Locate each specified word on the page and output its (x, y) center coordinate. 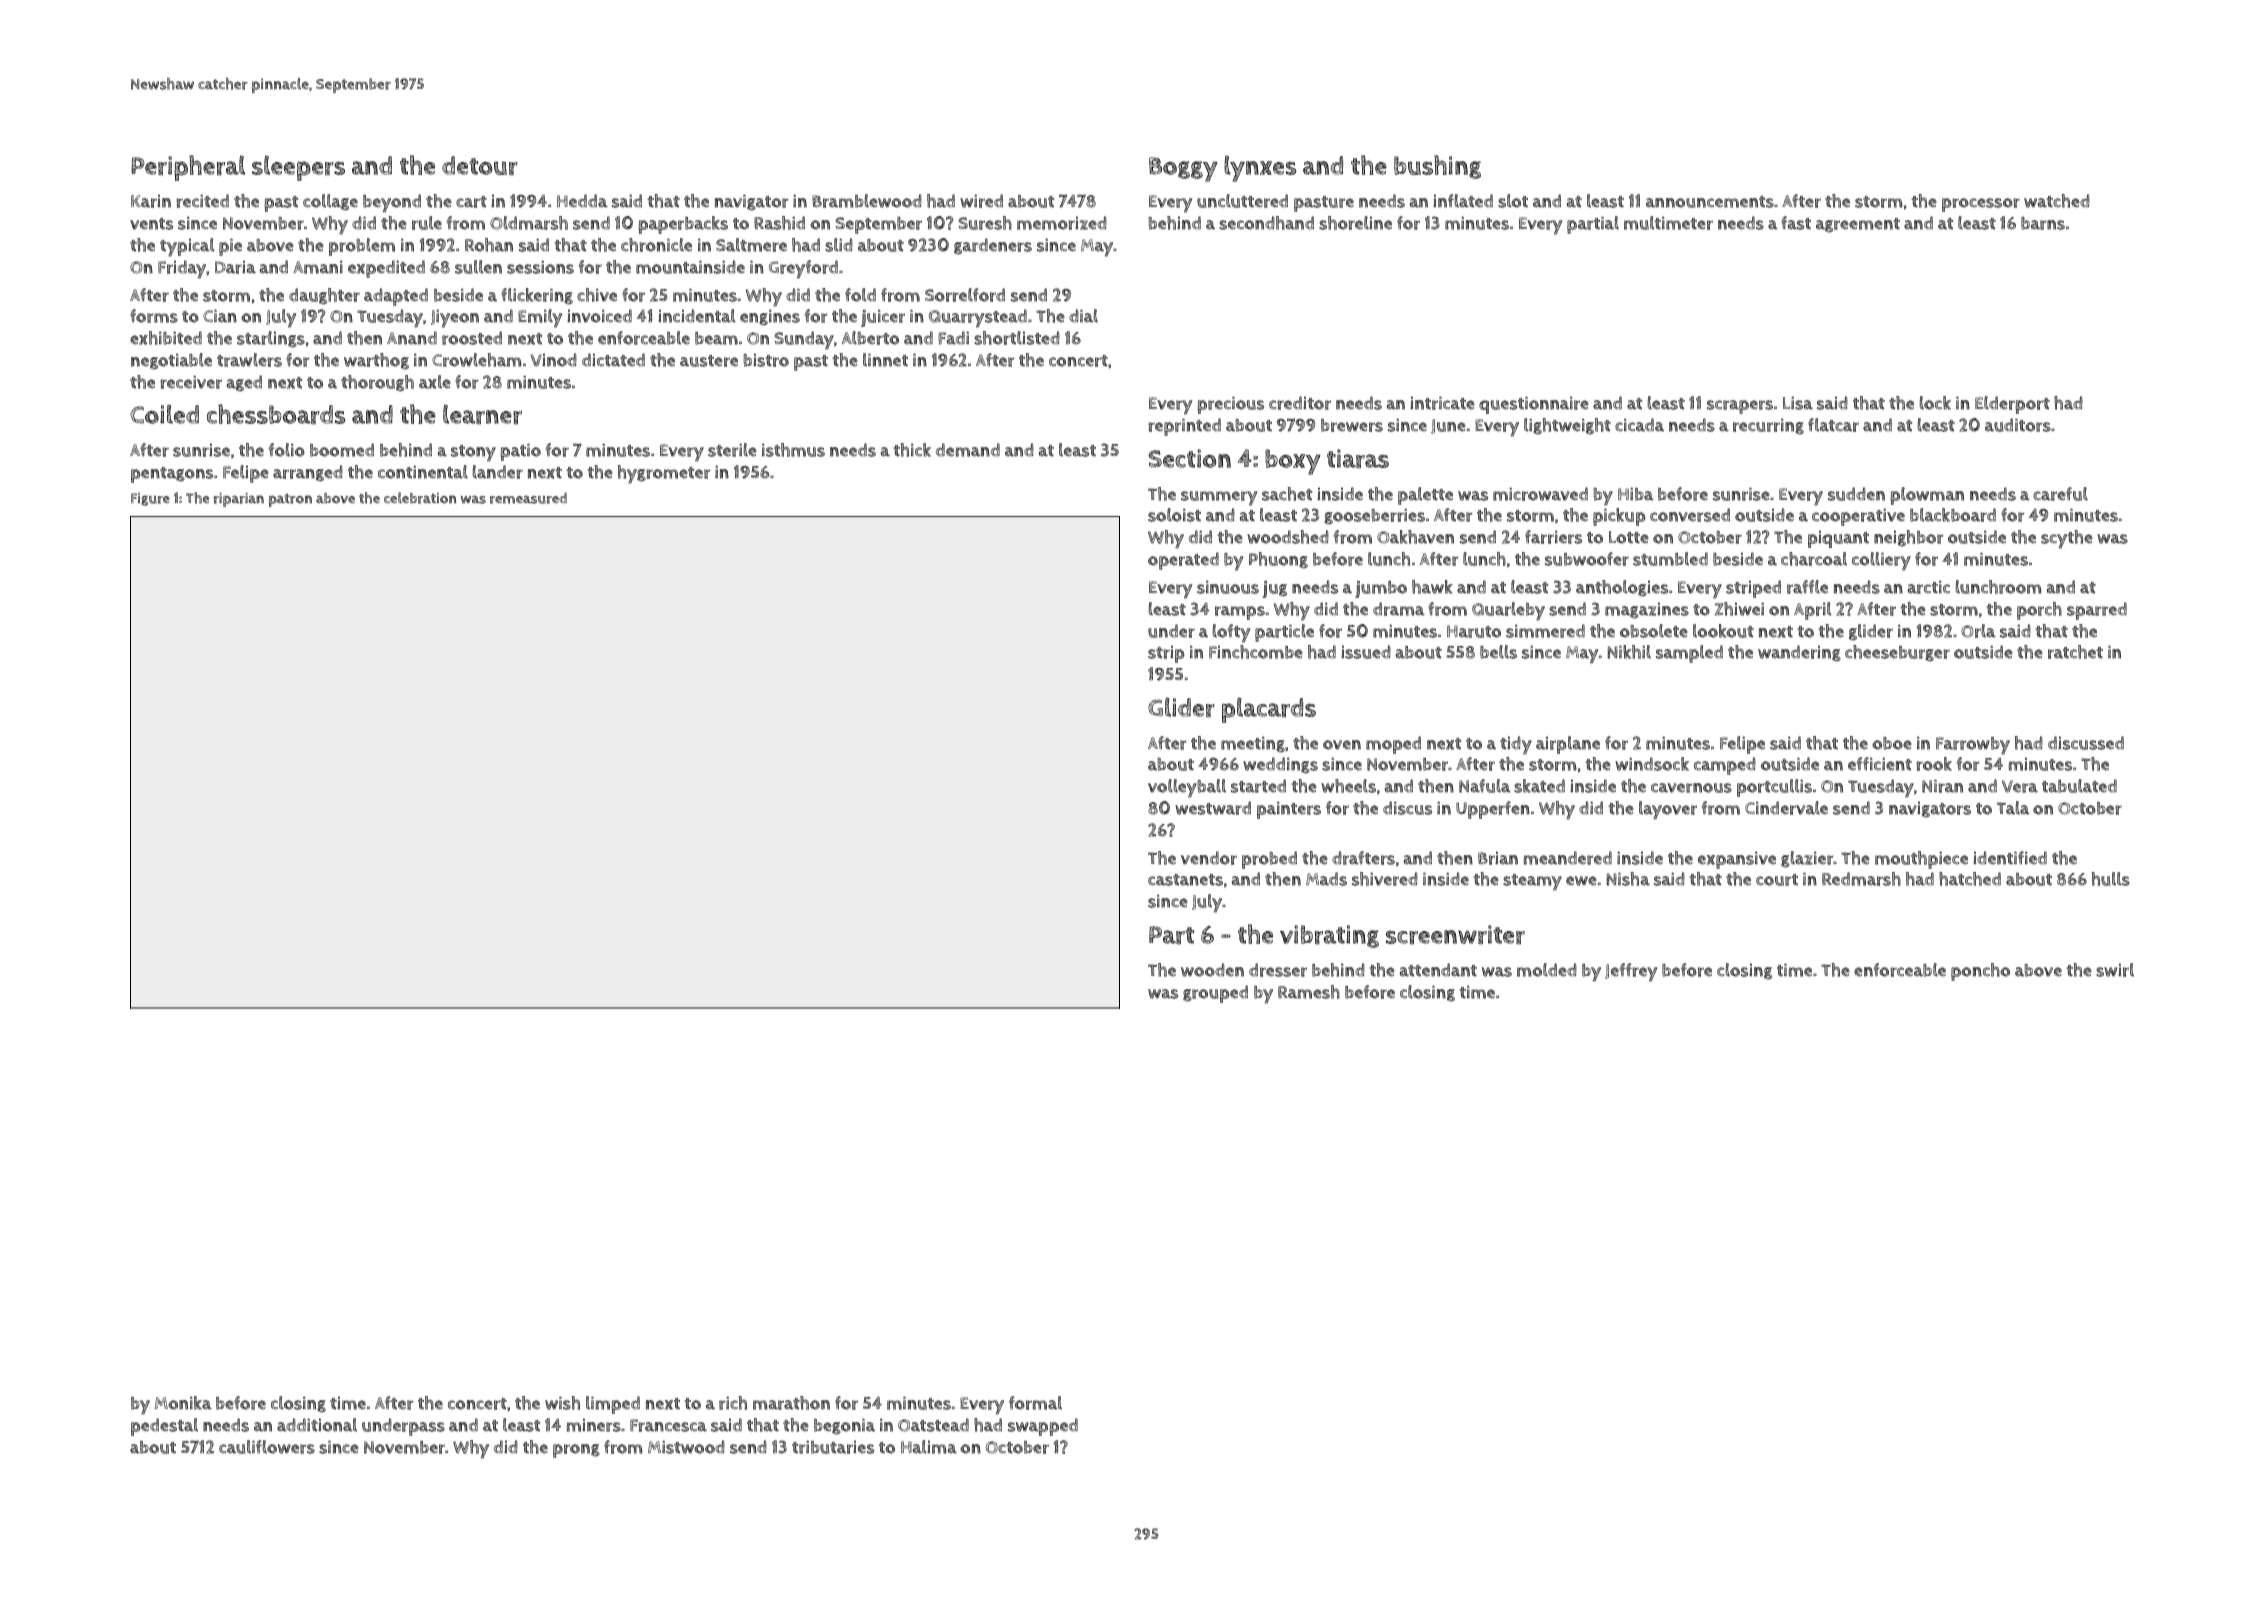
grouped (1215, 994)
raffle (1807, 587)
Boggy (1183, 169)
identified (2010, 858)
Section (1189, 458)
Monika (183, 1403)
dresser (1278, 970)
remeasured (528, 498)
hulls (2110, 879)
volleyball (1187, 788)
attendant (1438, 970)
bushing (1437, 167)
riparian (239, 500)
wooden (1212, 970)
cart (471, 202)
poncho (1980, 972)
